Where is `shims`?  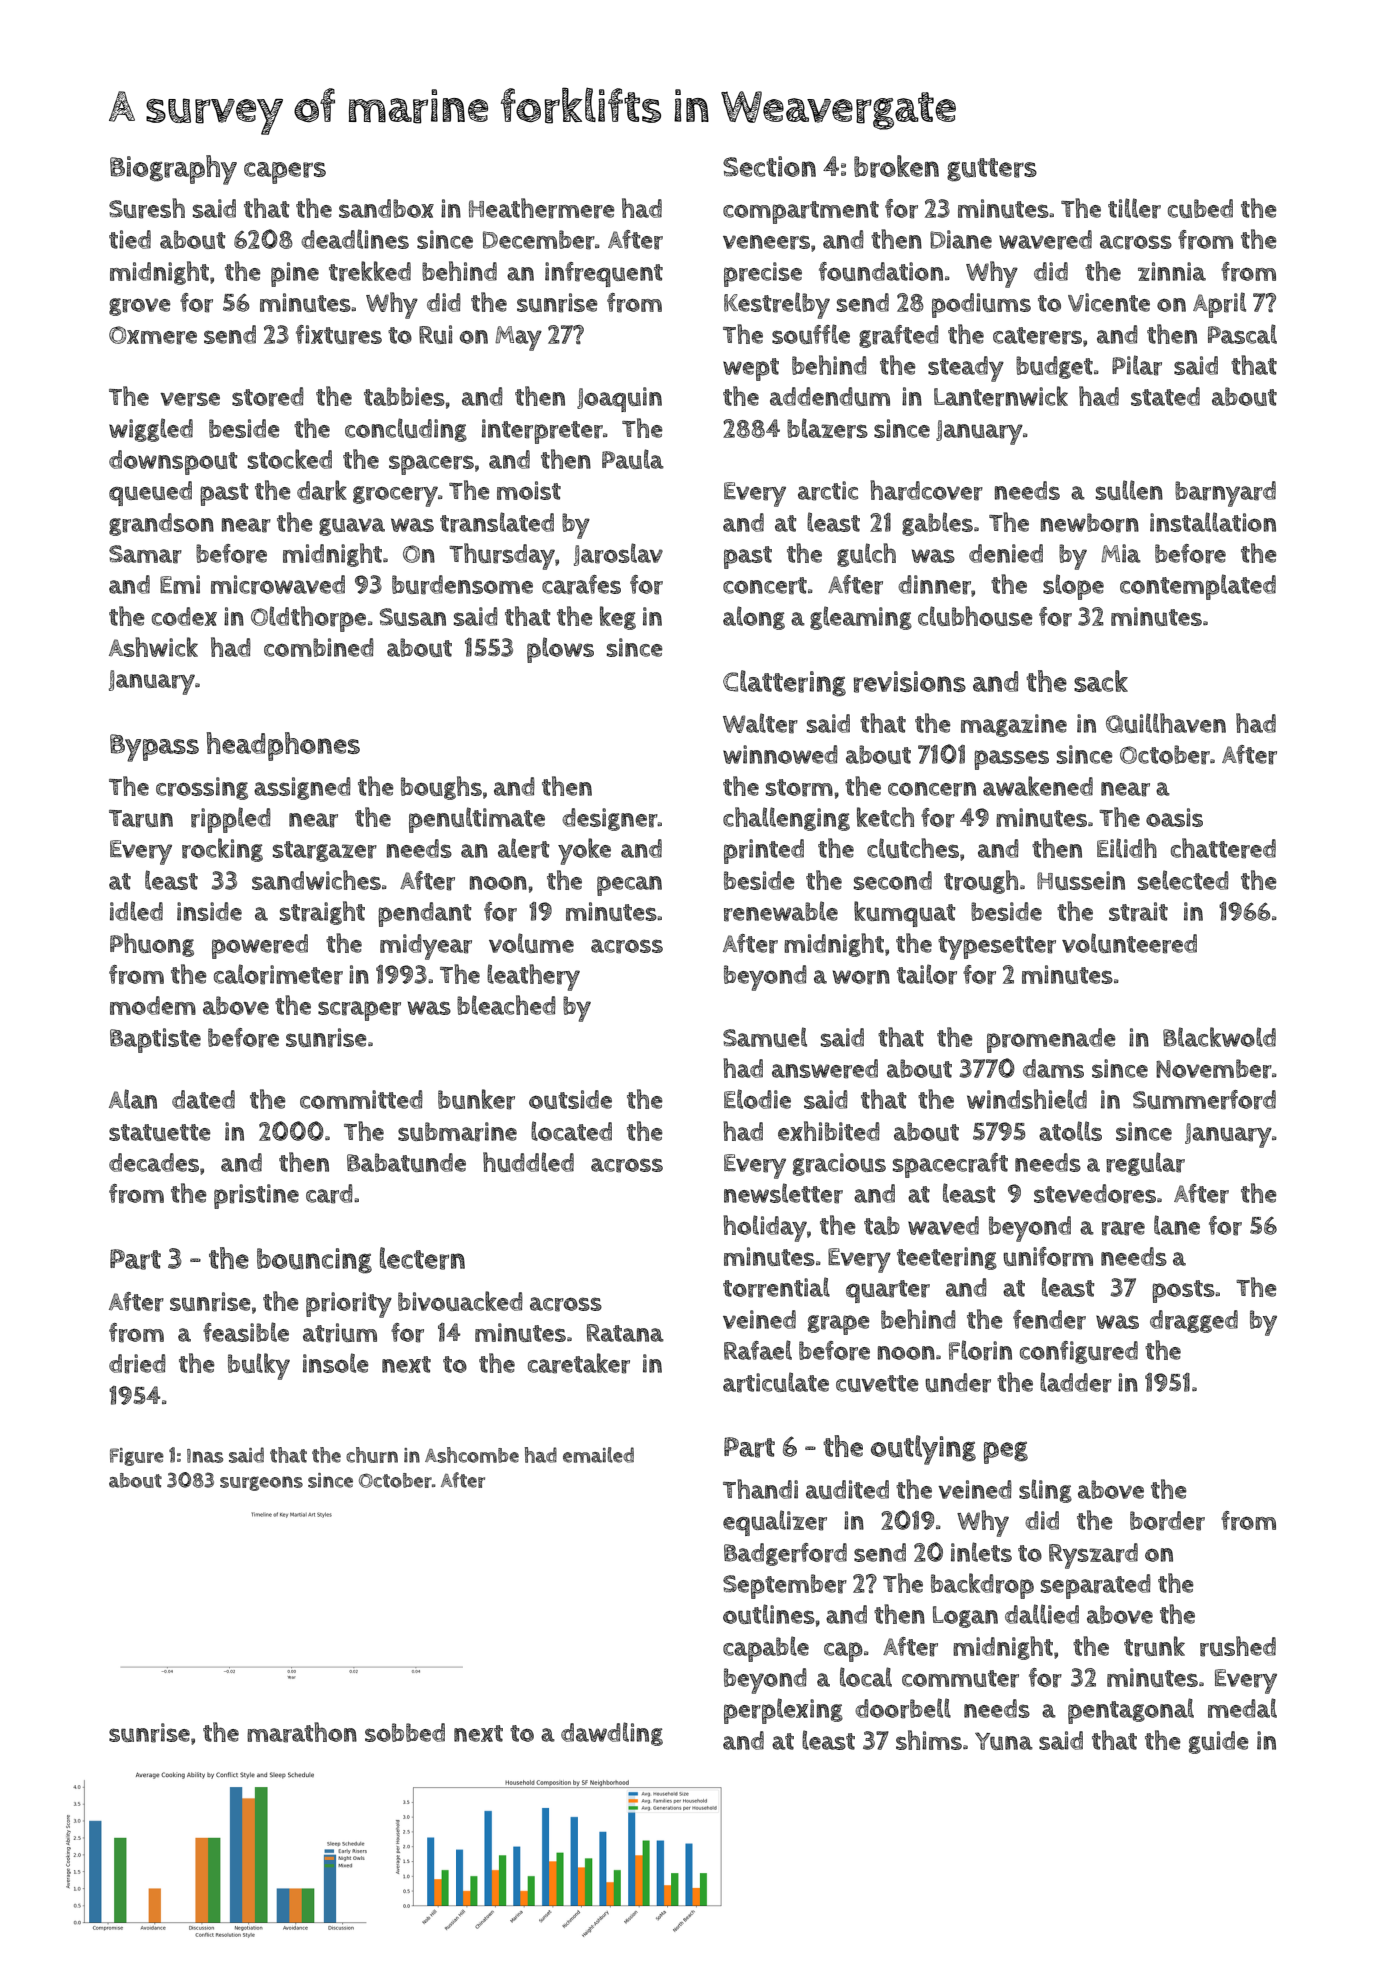
shims is located at coordinates (929, 1740).
